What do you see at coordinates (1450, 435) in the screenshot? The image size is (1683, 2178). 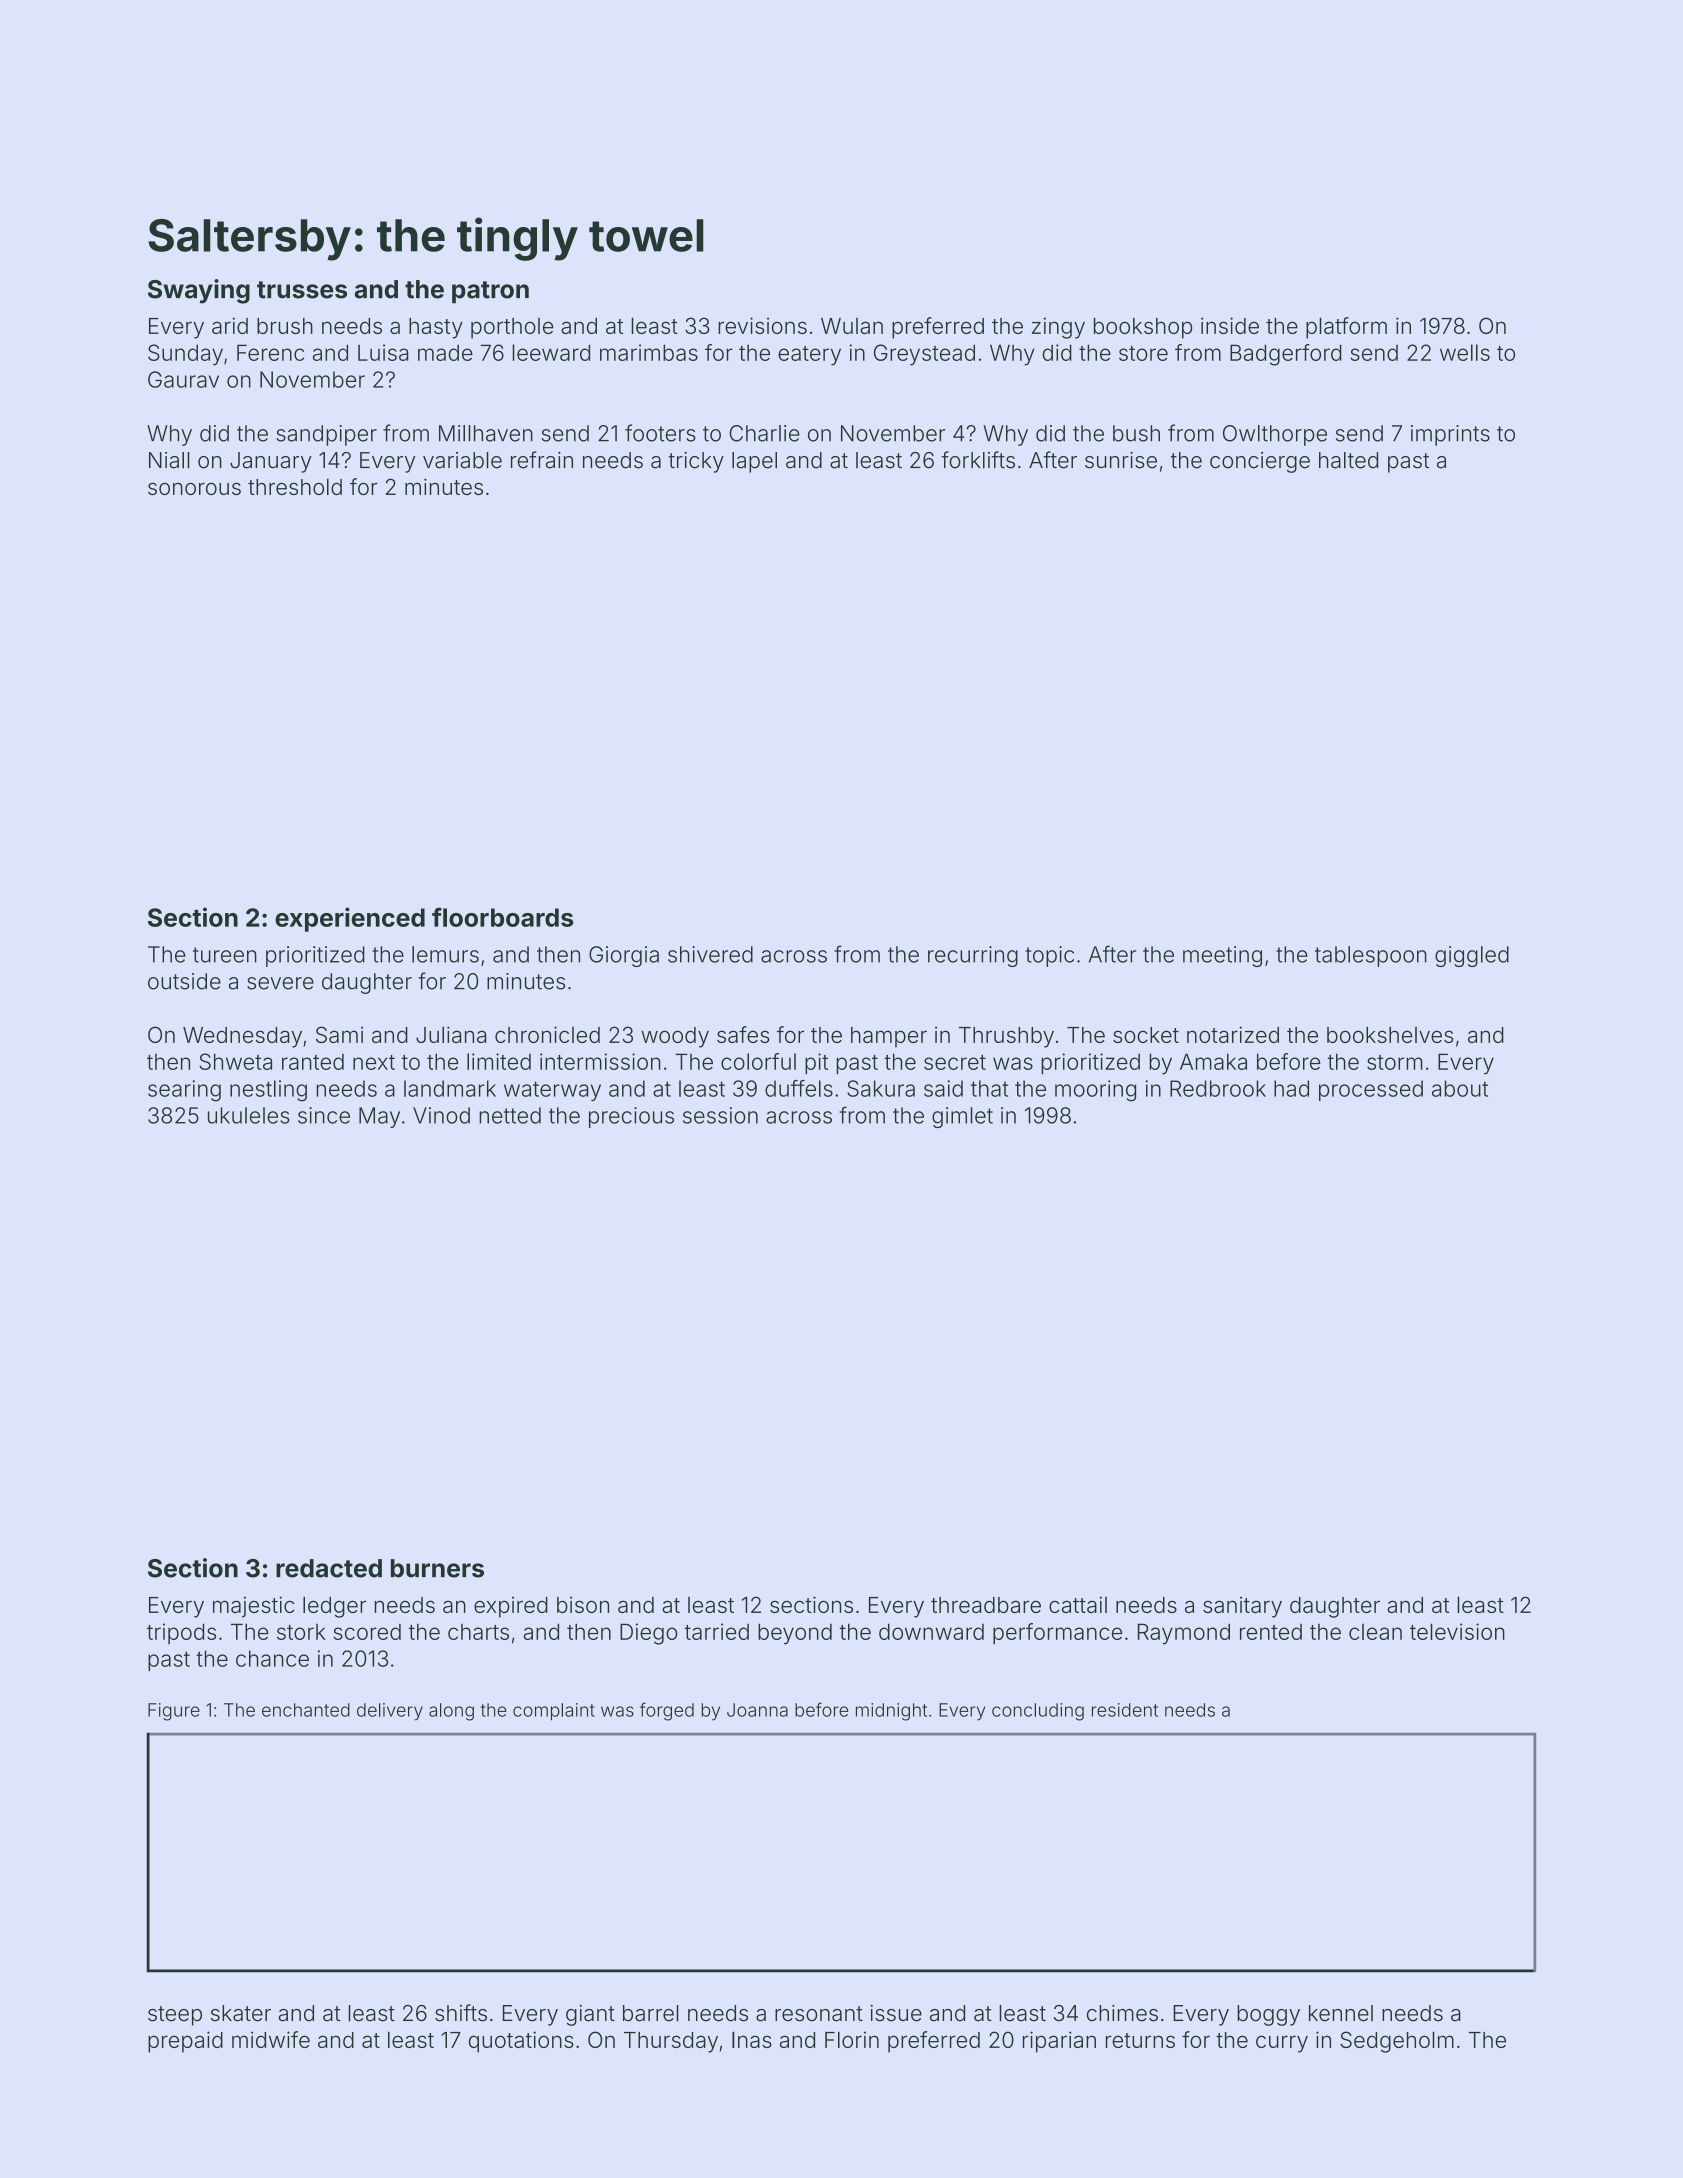 I see `imprints` at bounding box center [1450, 435].
